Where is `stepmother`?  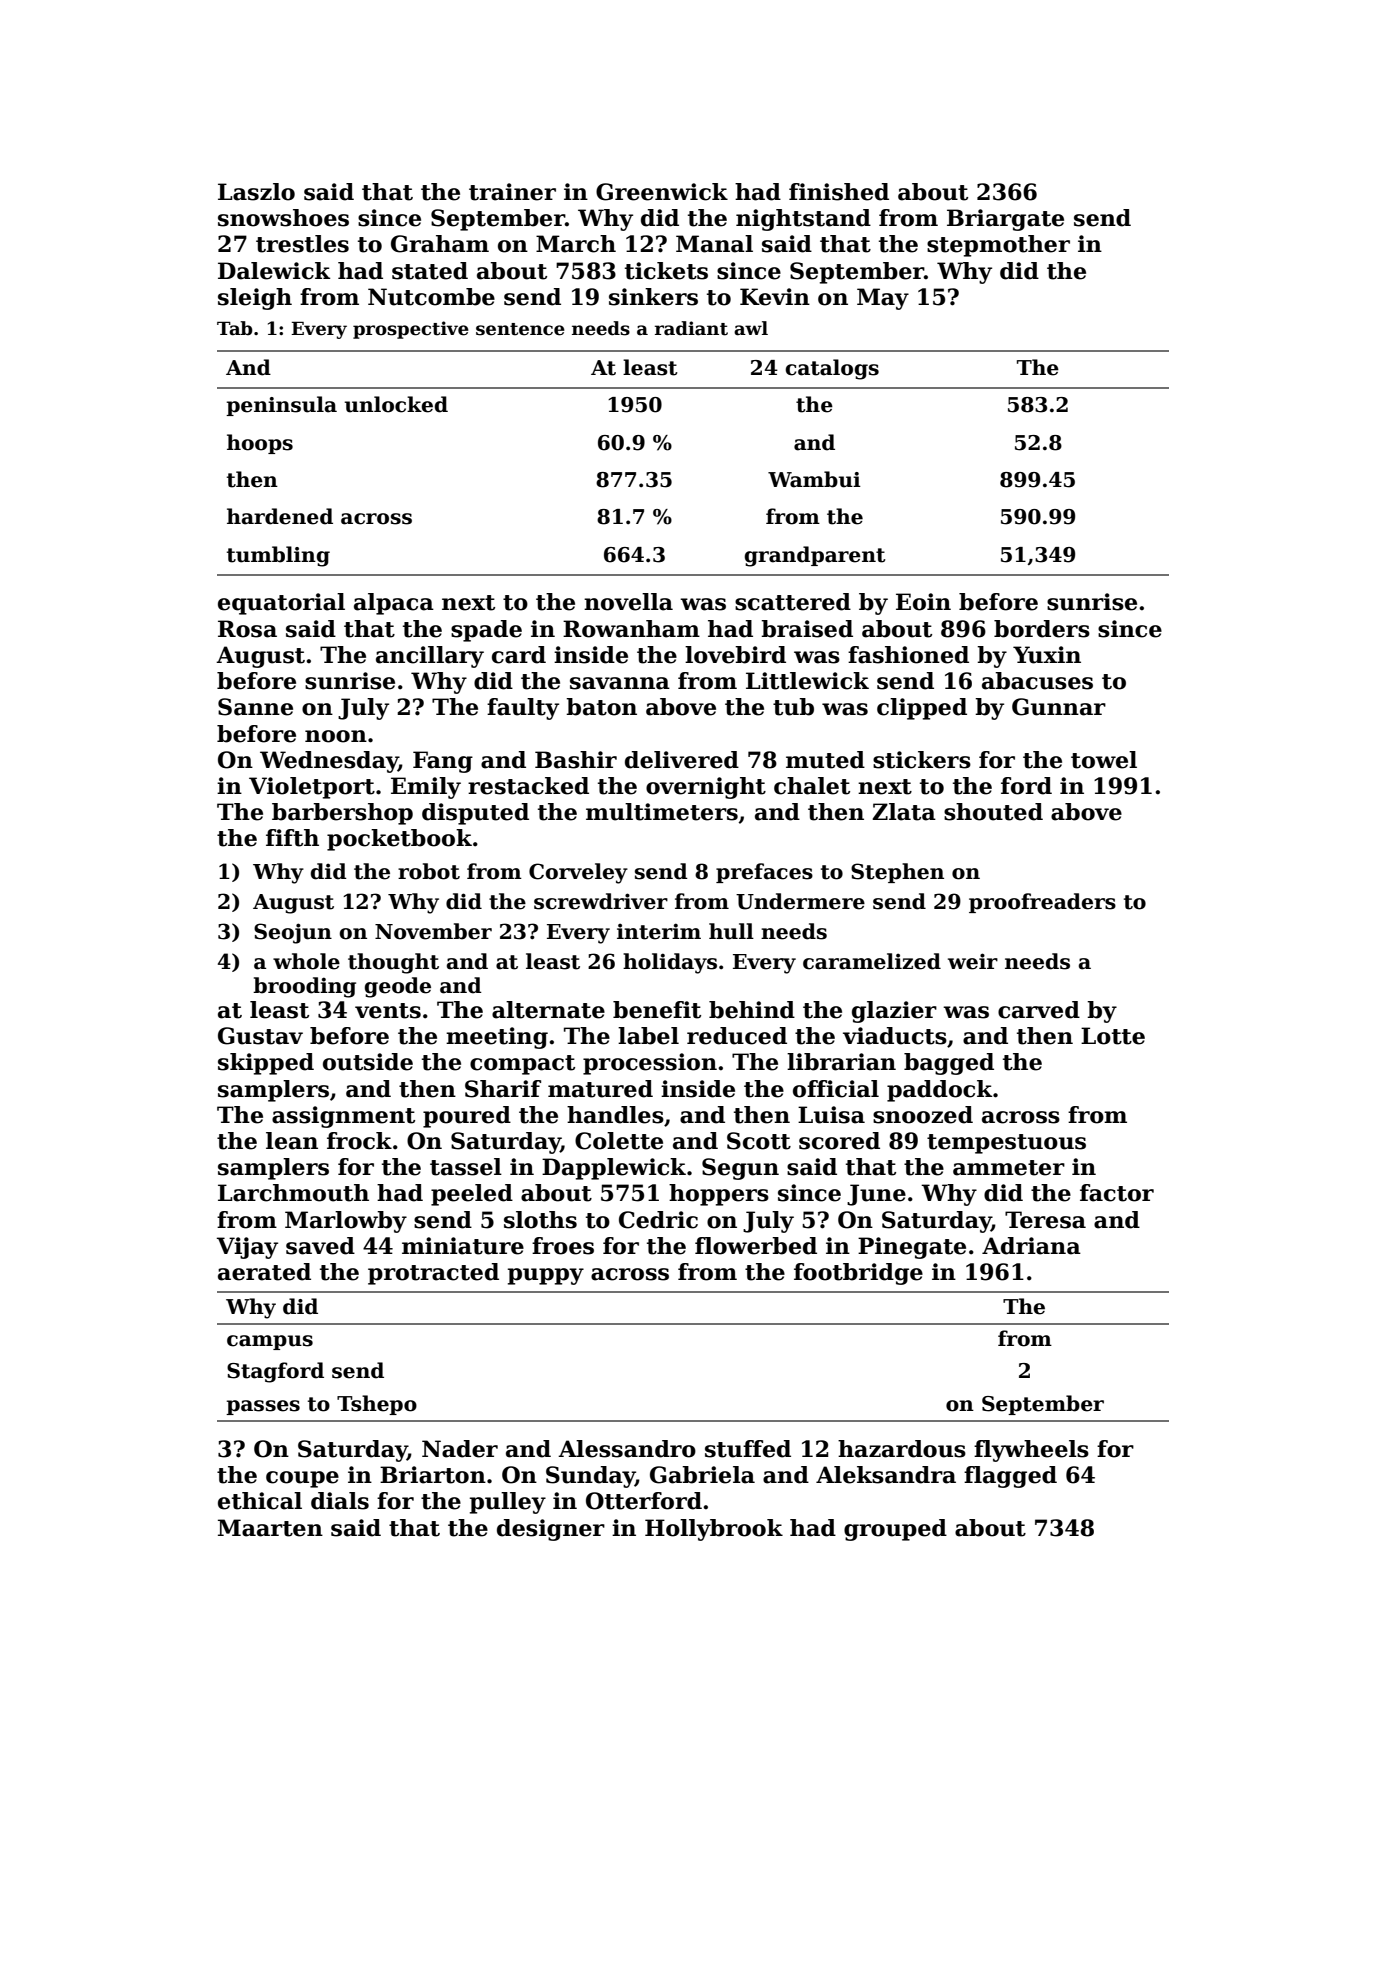 stepmother is located at coordinates (998, 246).
